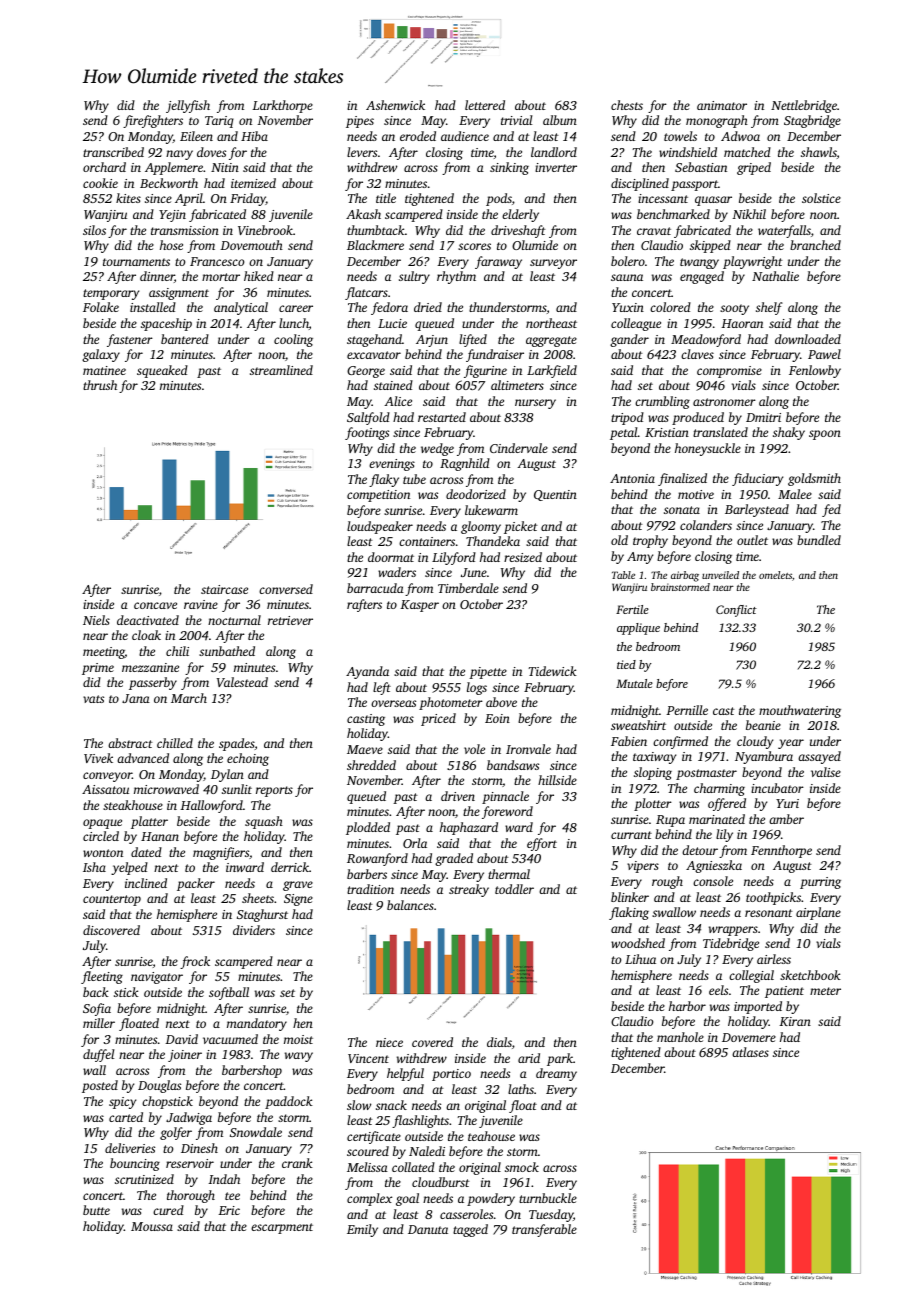 The image size is (924, 1308). What do you see at coordinates (100, 385) in the screenshot?
I see `thrush` at bounding box center [100, 385].
